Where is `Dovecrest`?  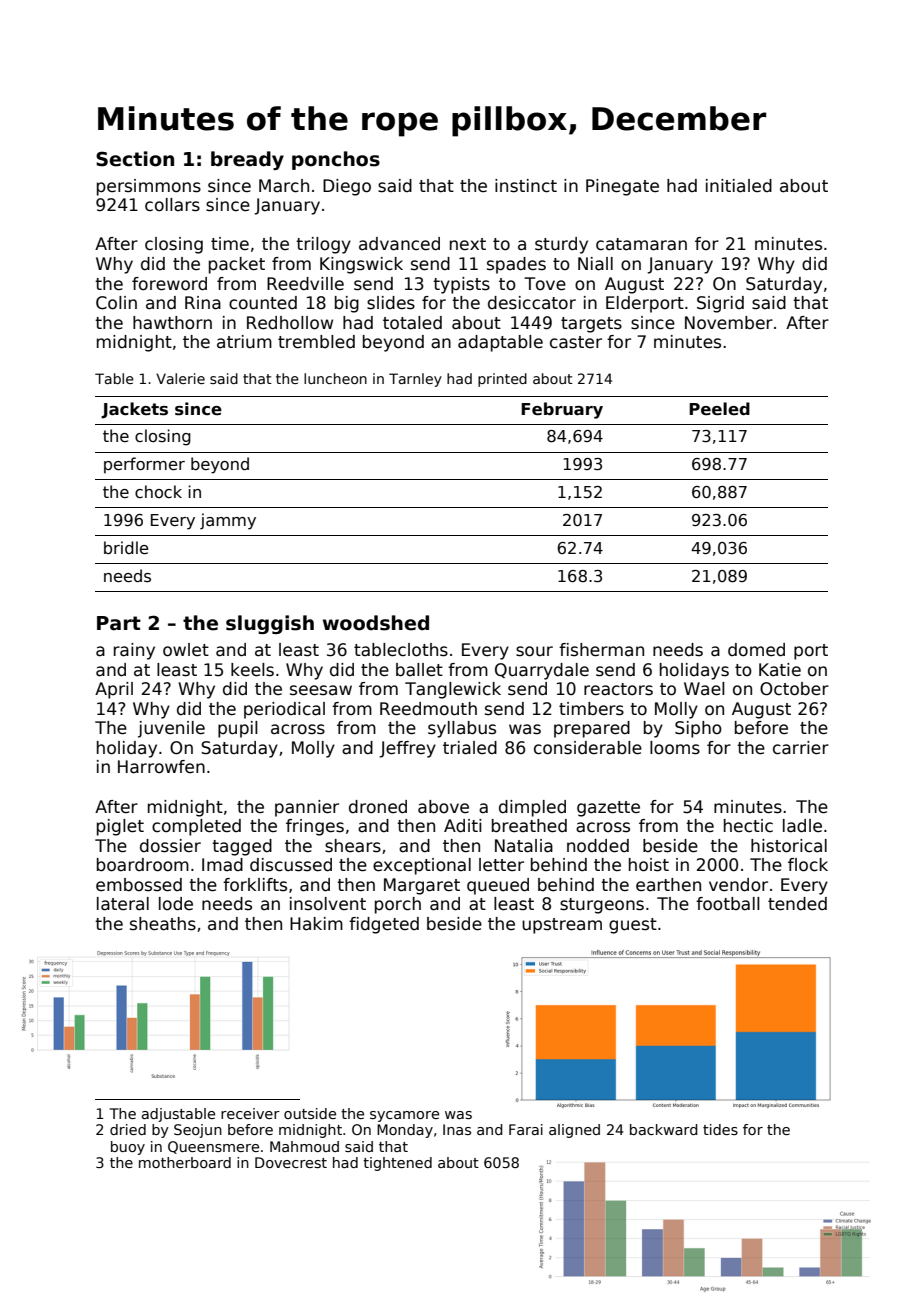 Dovecrest is located at coordinates (291, 1162).
